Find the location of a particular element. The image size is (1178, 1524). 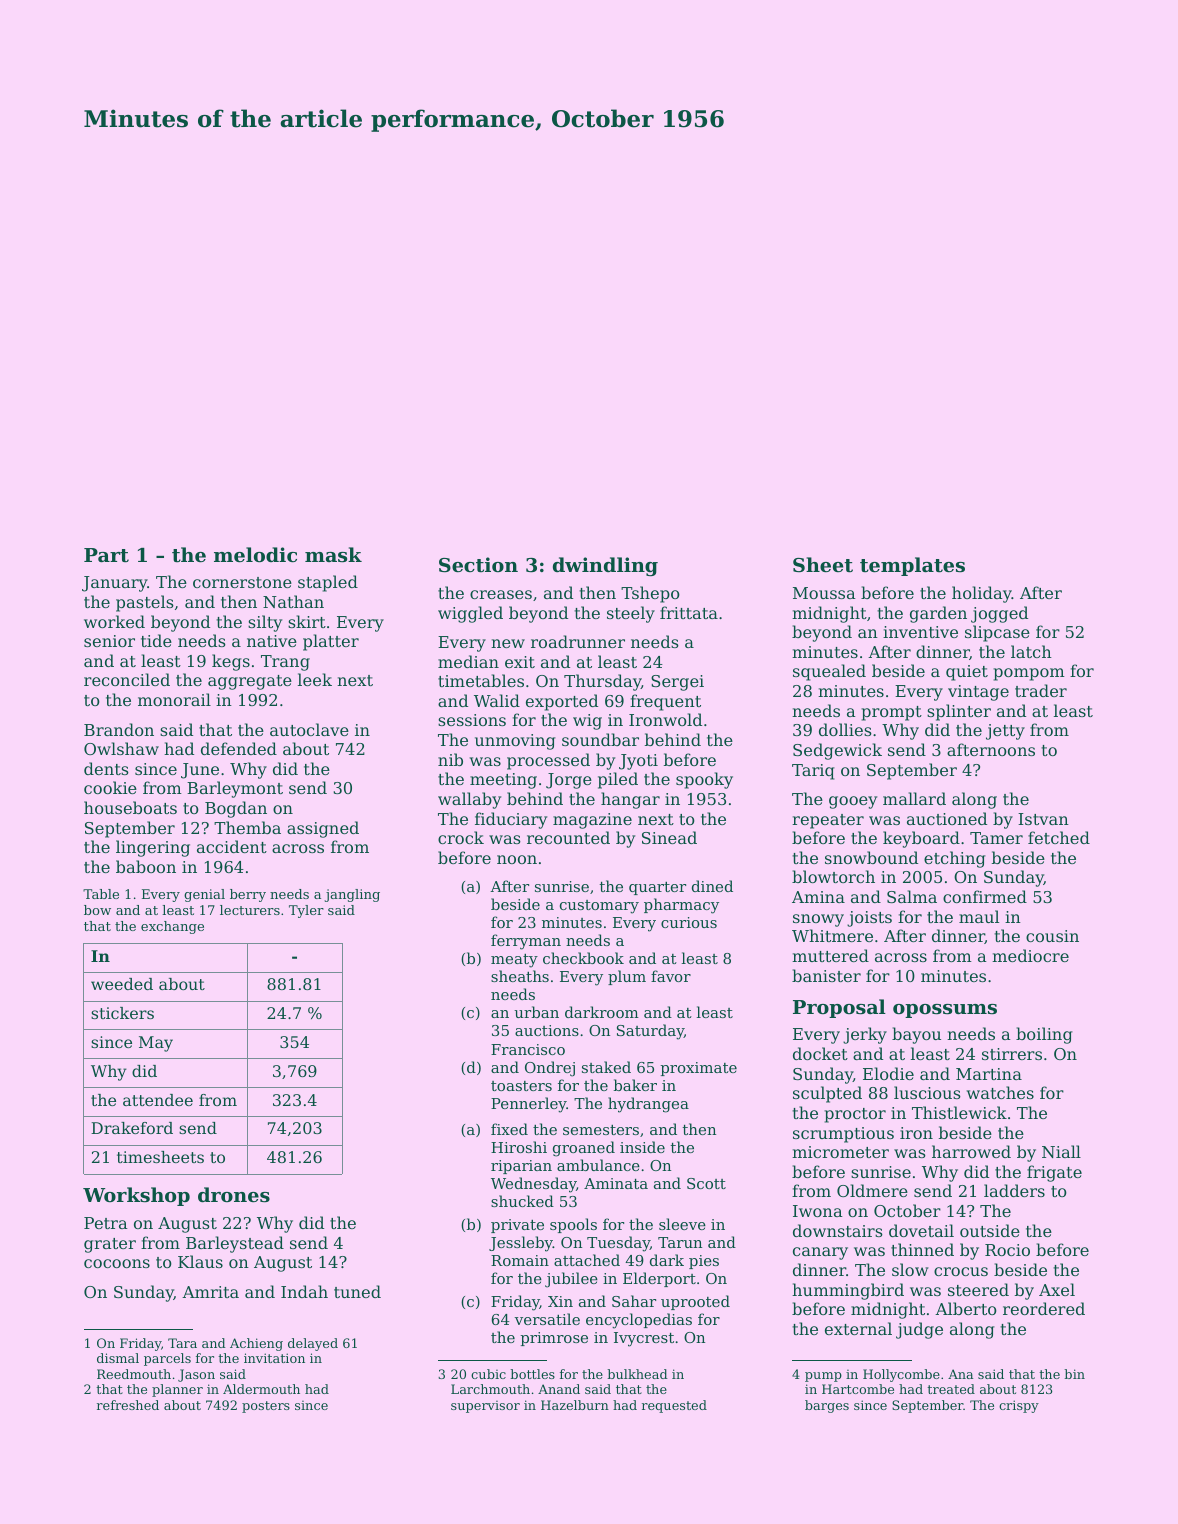

Tyler is located at coordinates (306, 911).
